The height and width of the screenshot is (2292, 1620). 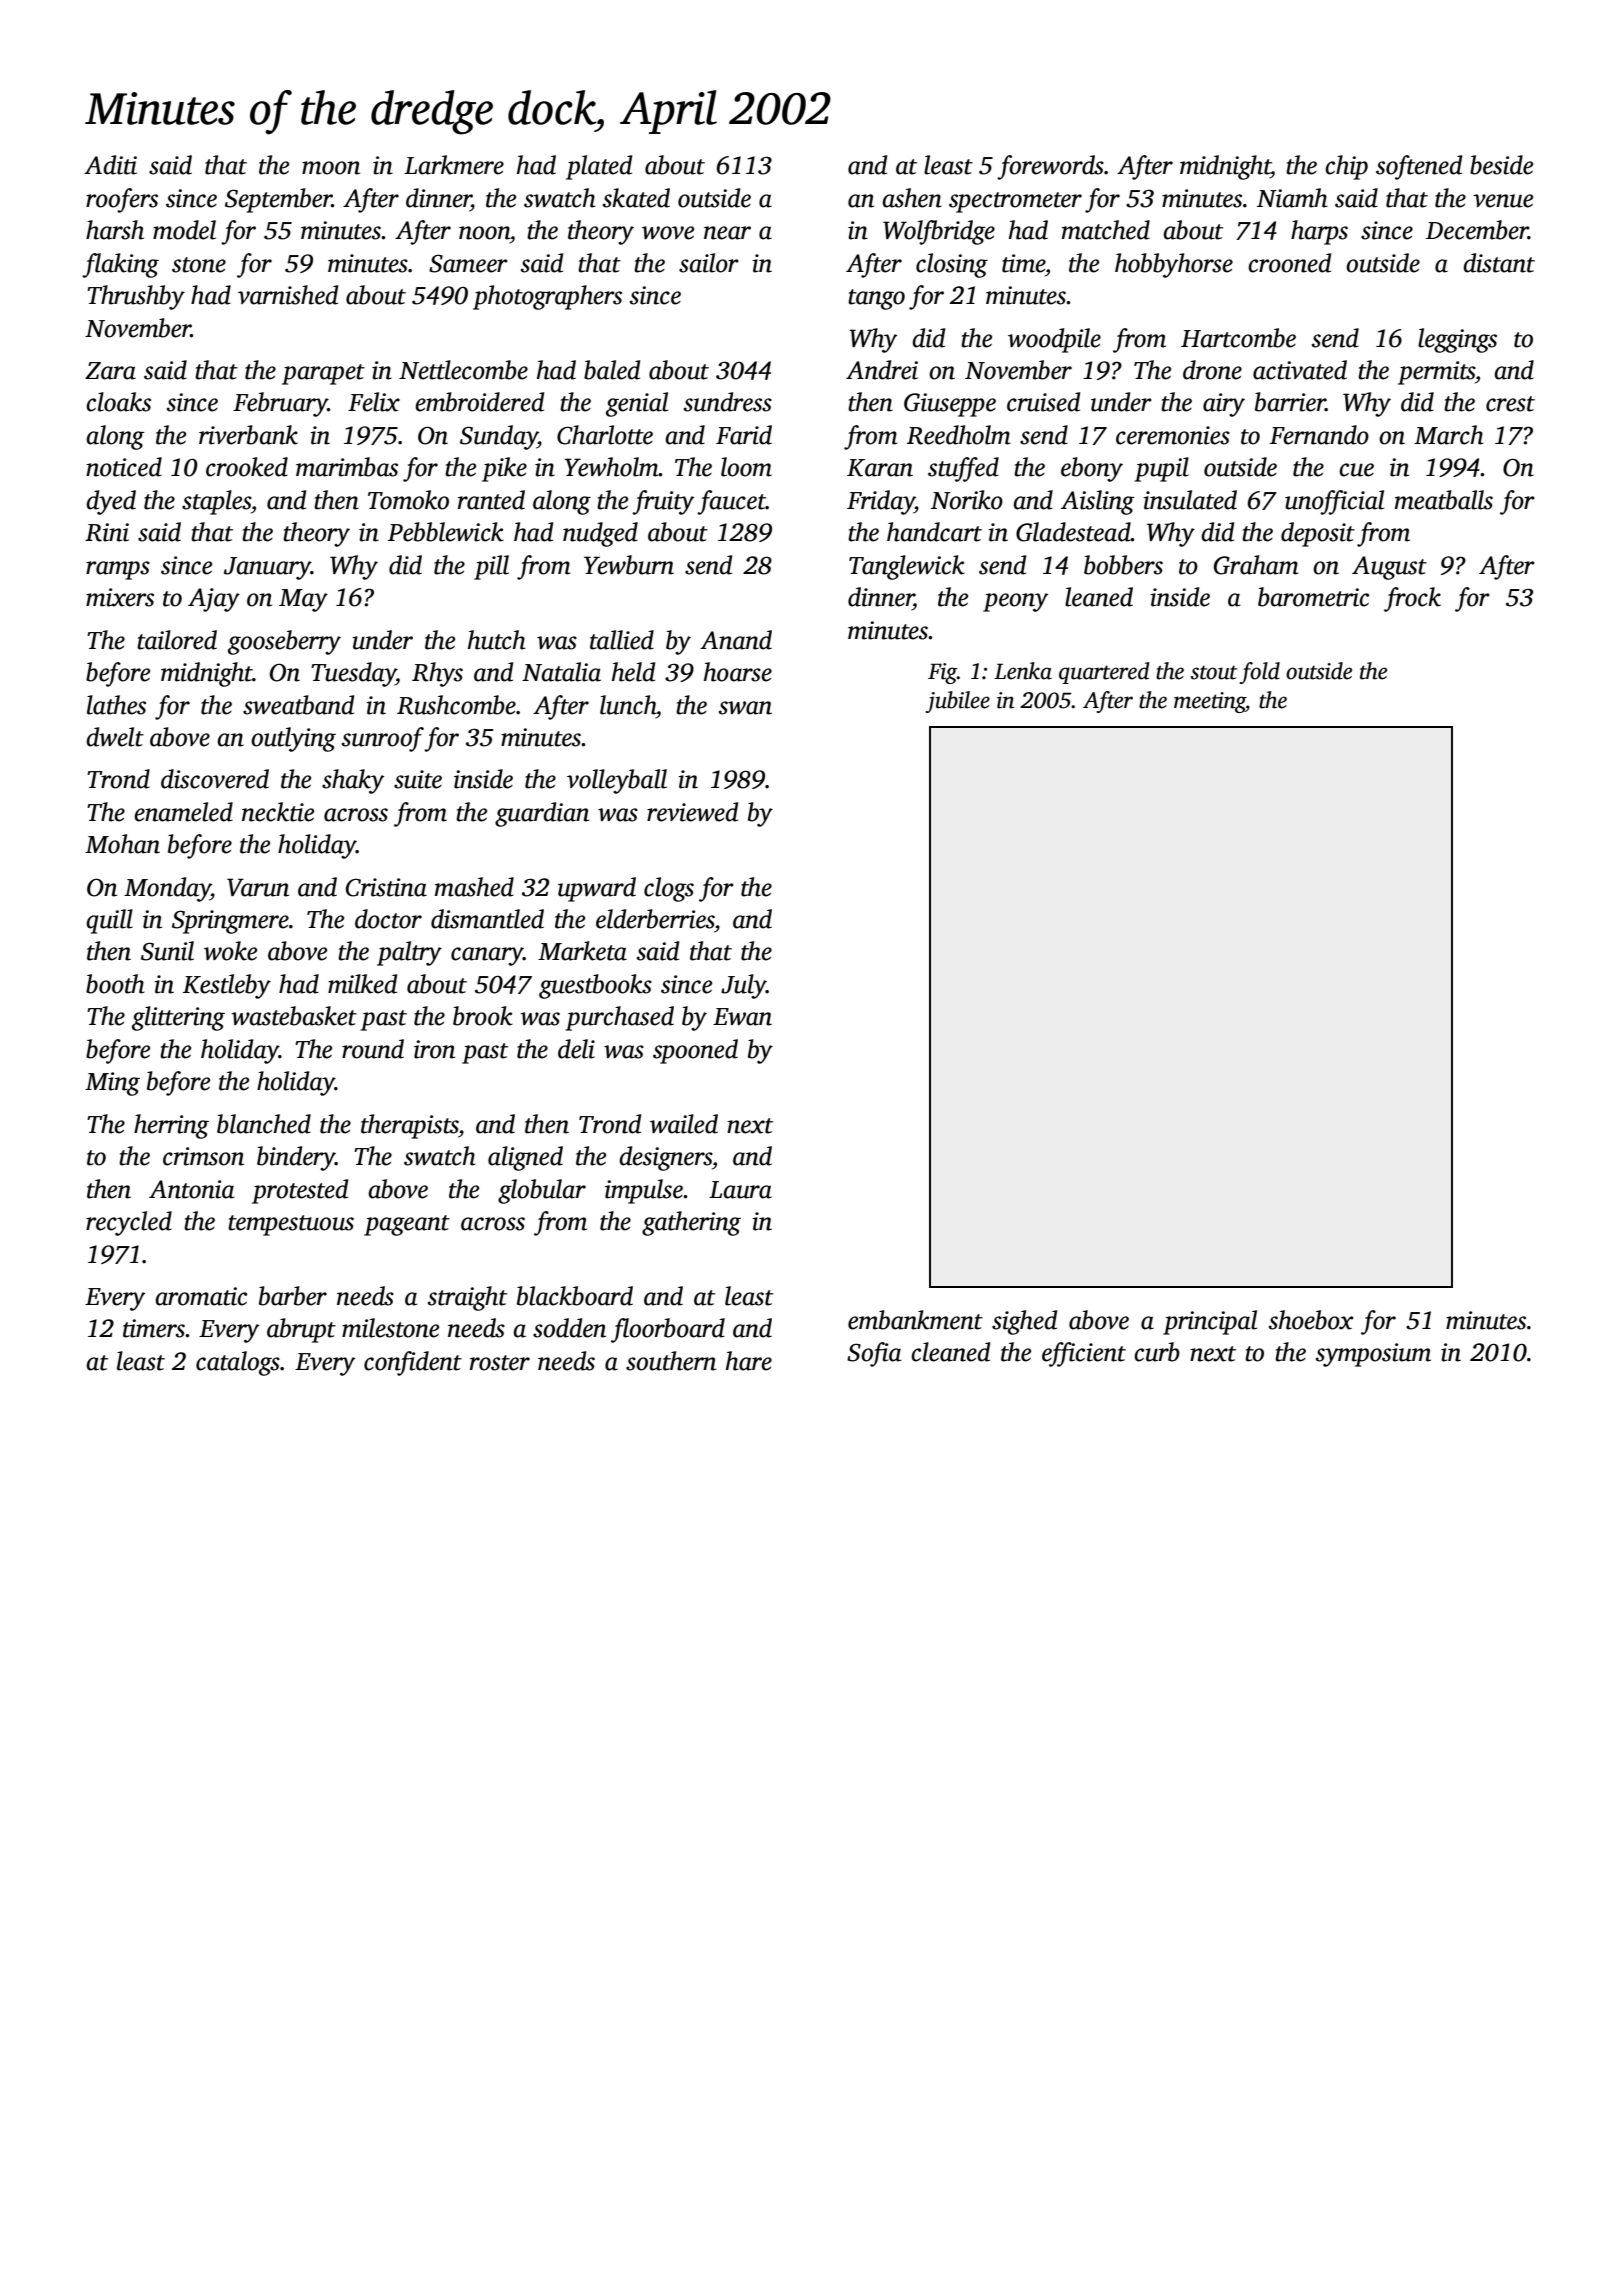 I want to click on catalogs, so click(x=238, y=1363).
